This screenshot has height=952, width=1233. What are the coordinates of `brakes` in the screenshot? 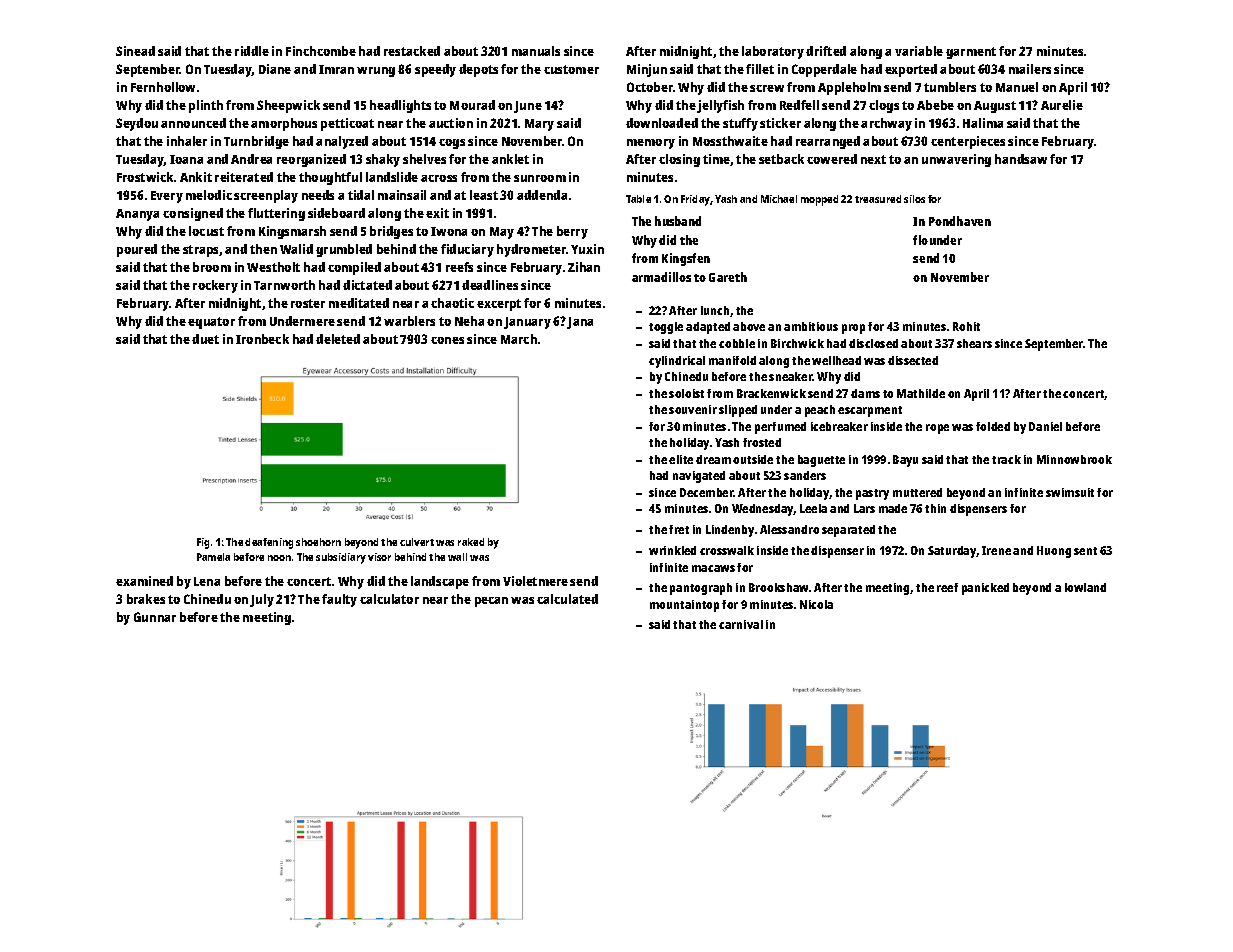 It's located at (146, 599).
